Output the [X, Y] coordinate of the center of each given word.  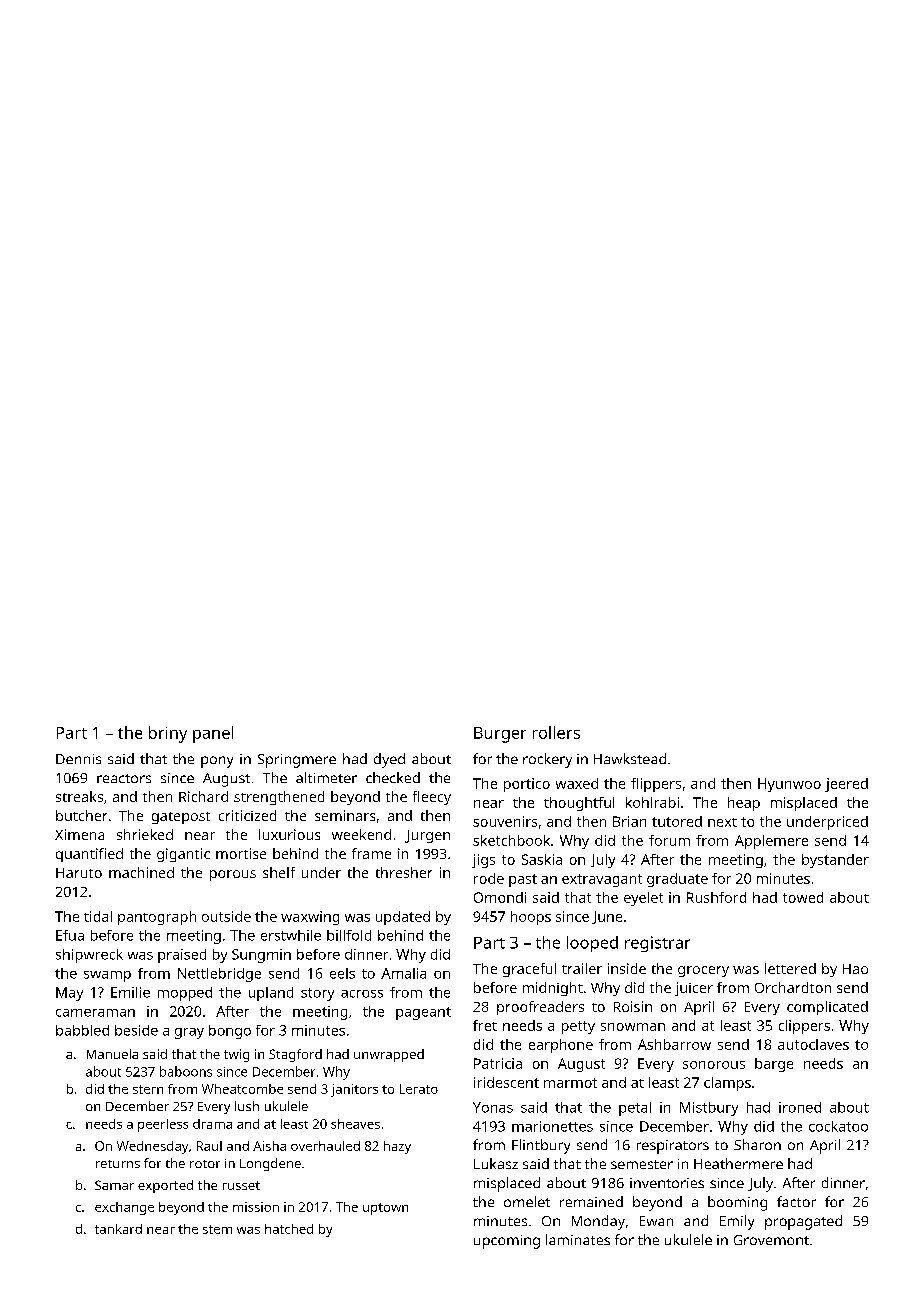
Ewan [656, 1221]
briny [168, 734]
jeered [846, 785]
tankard [118, 1229]
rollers [556, 732]
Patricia [498, 1063]
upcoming [507, 1242]
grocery [703, 971]
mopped [185, 994]
